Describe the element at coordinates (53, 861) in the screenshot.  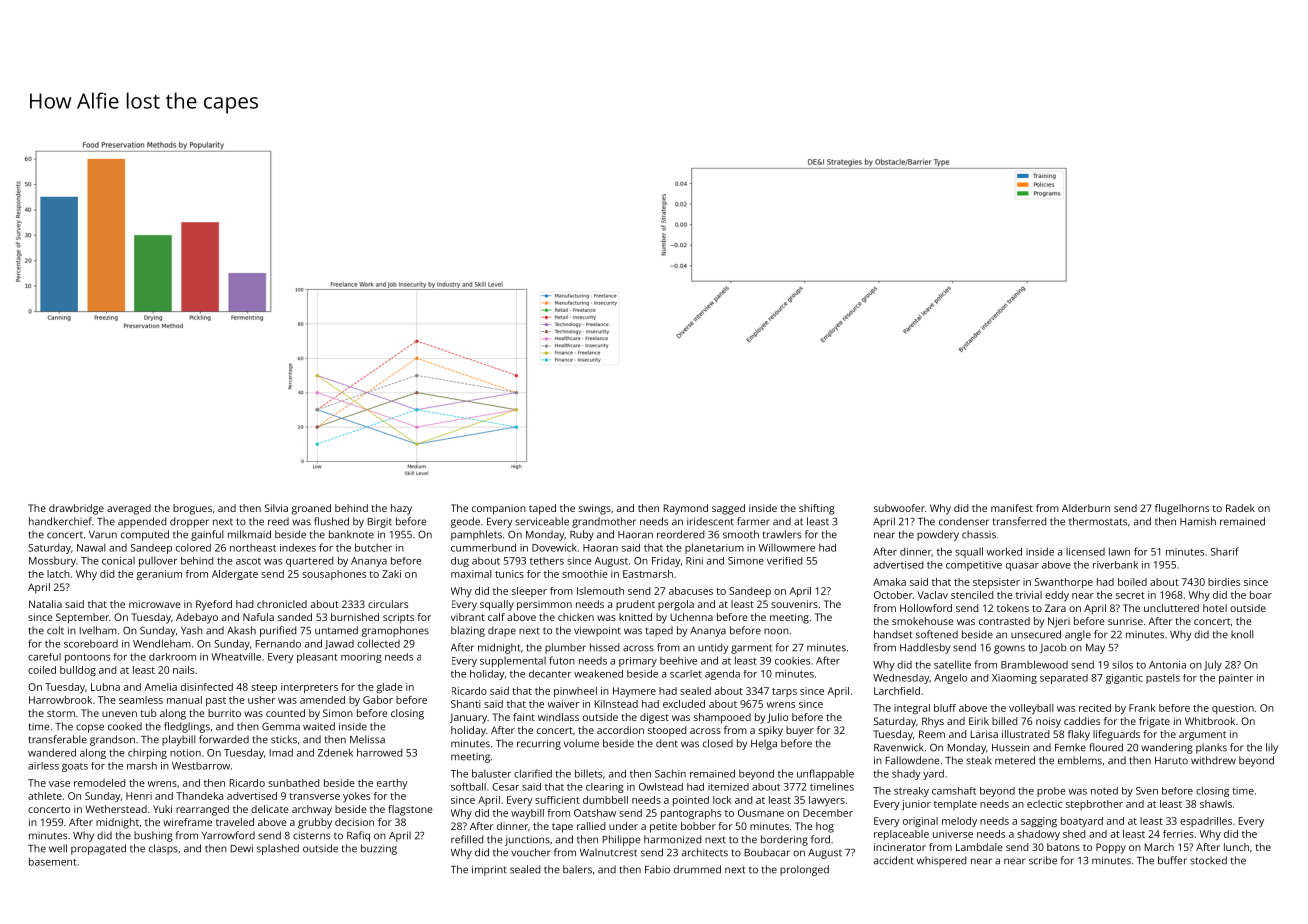
I see `basement` at that location.
